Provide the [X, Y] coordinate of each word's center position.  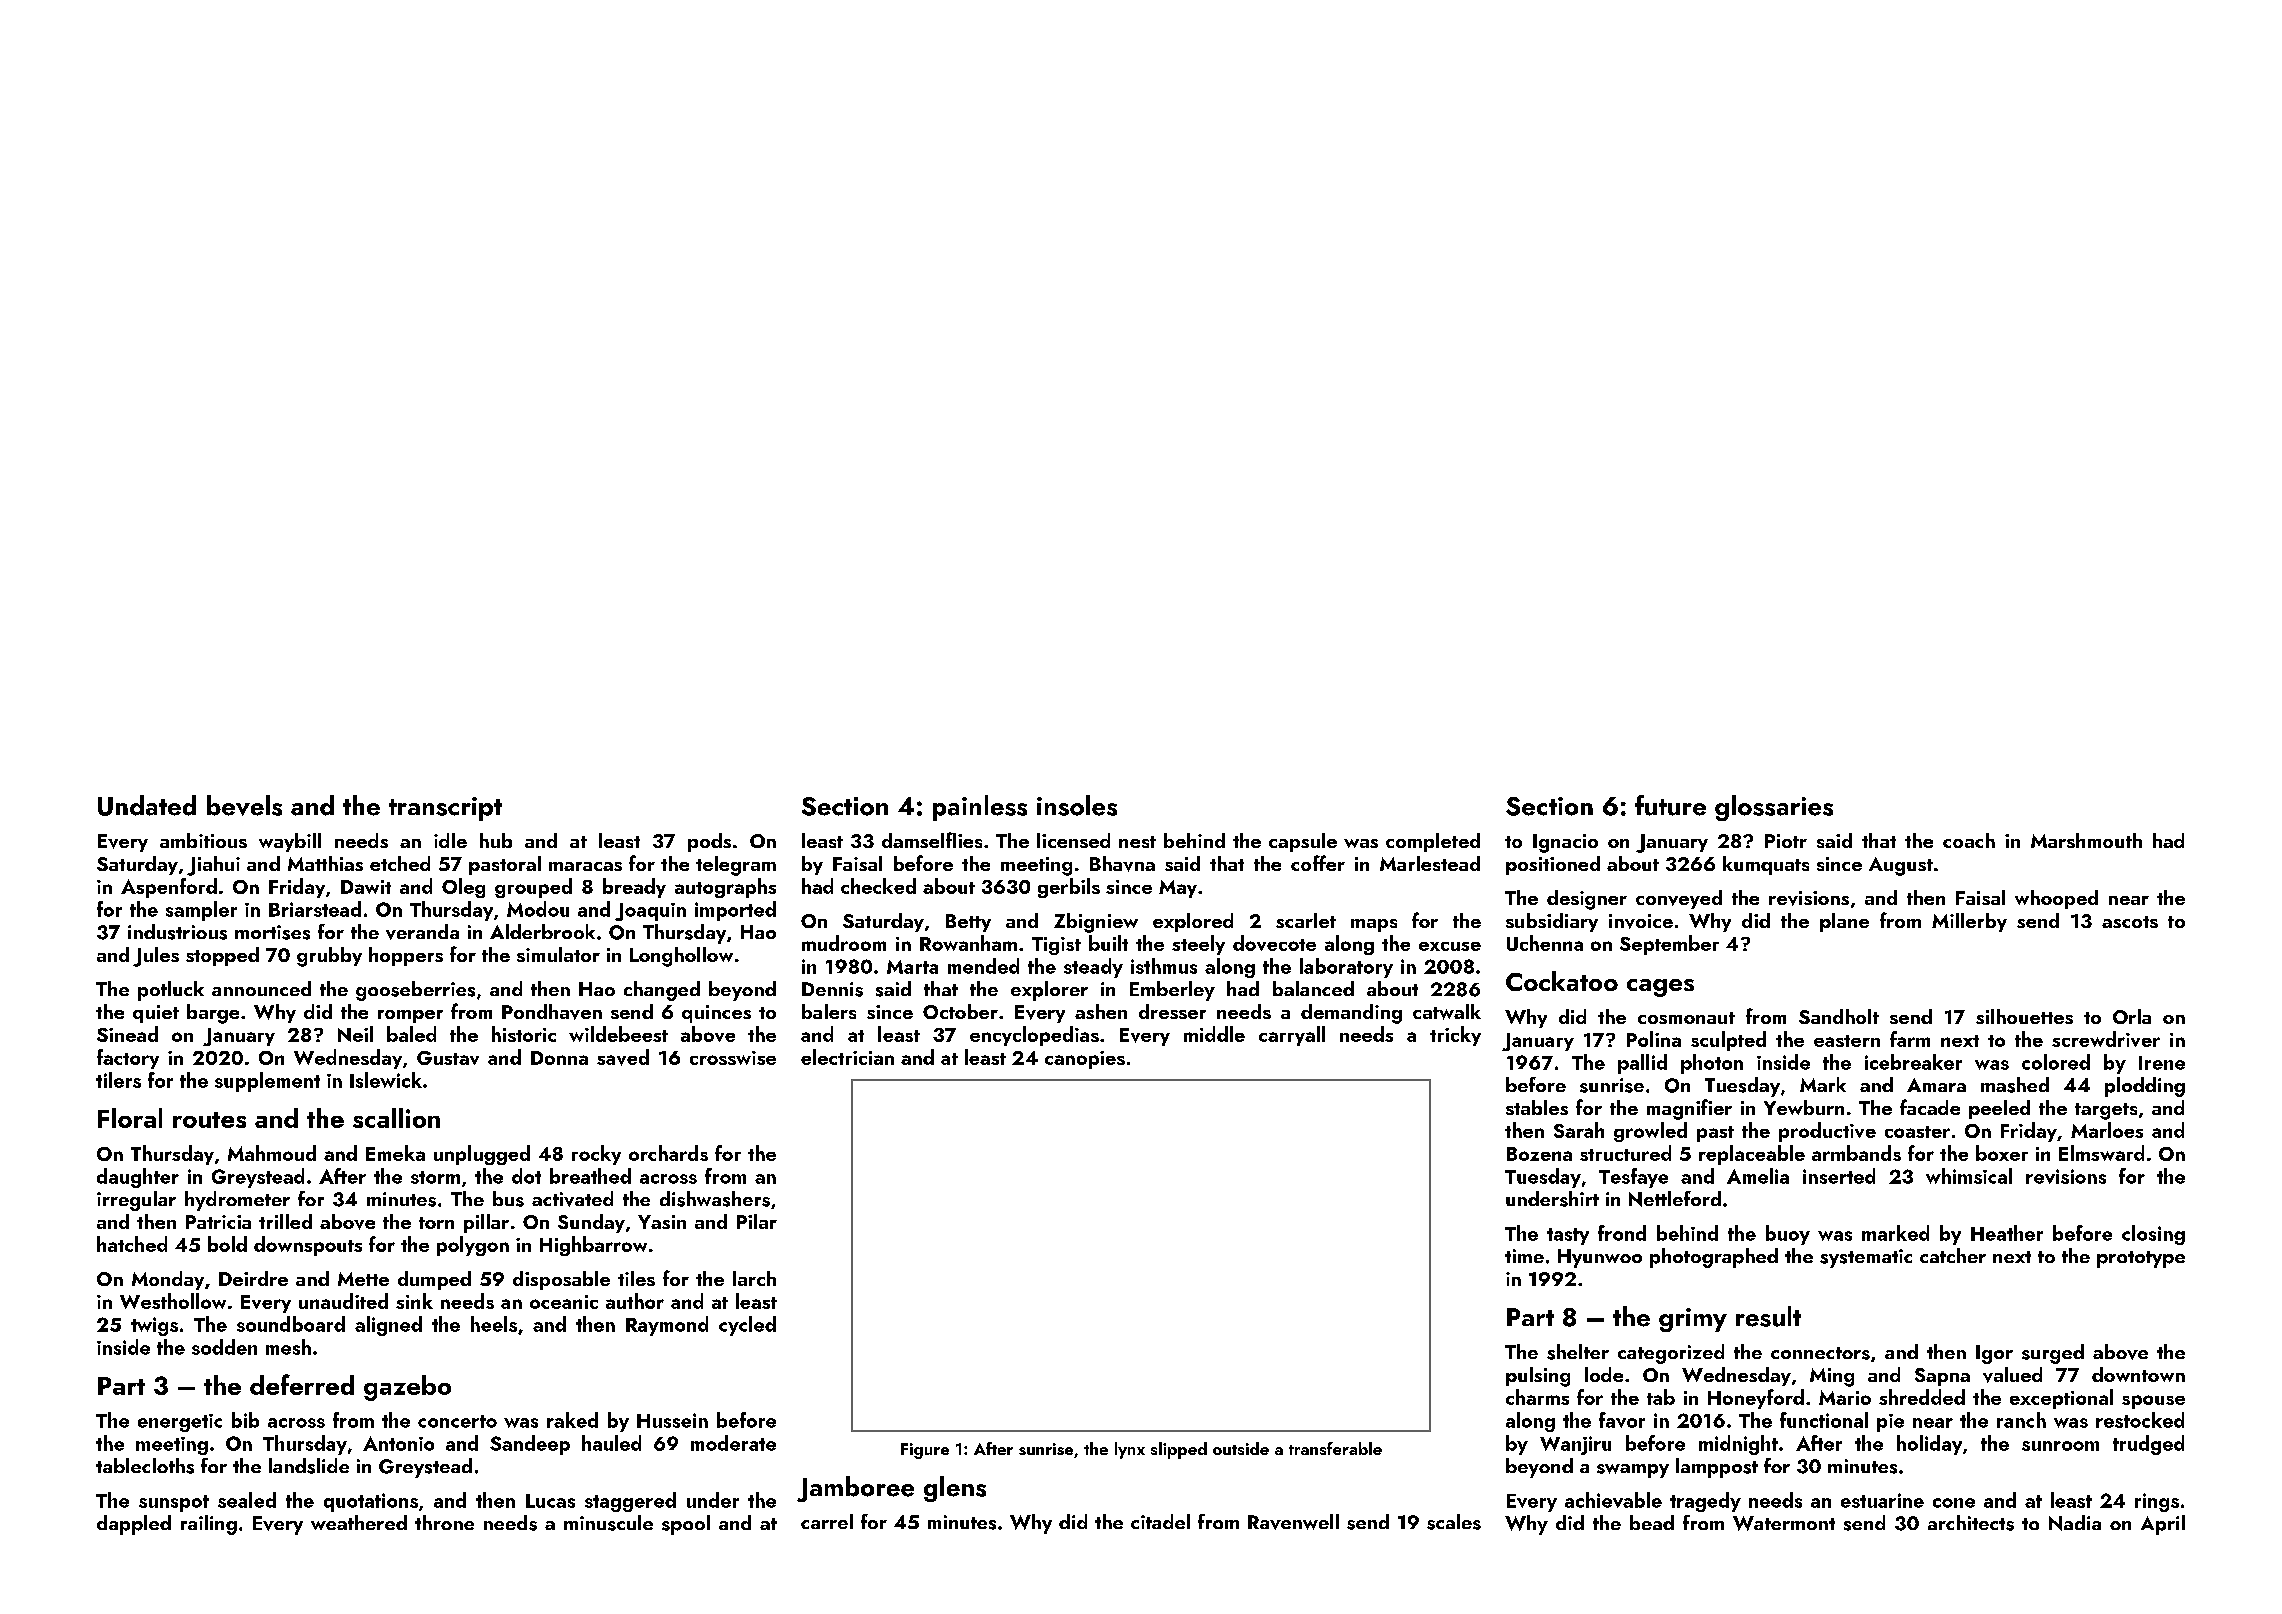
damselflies [932, 840]
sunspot [174, 1503]
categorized [1671, 1354]
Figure [925, 1451]
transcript [445, 809]
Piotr [1786, 841]
